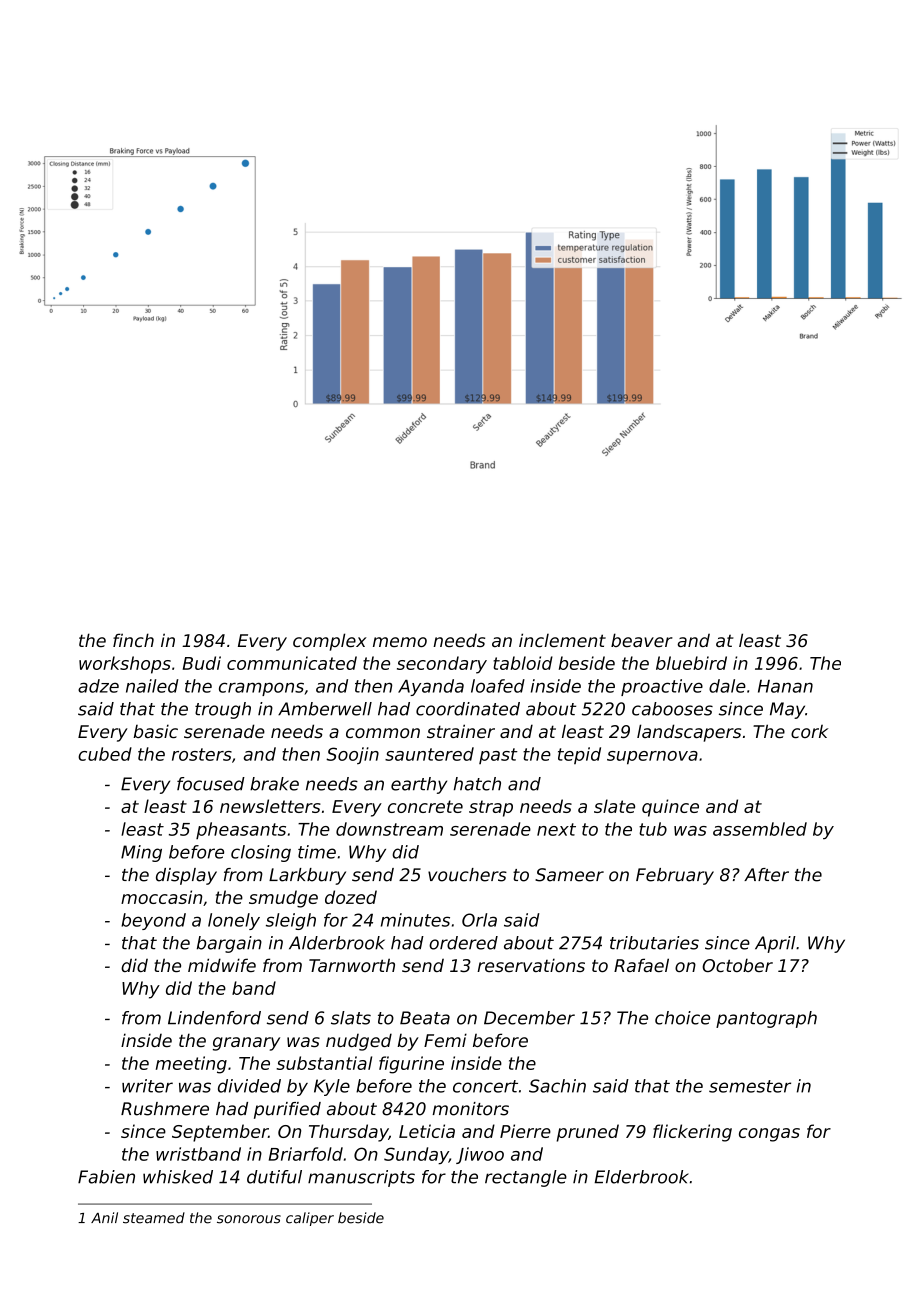 This screenshot has height=1308, width=924. What do you see at coordinates (133, 640) in the screenshot?
I see `finch` at bounding box center [133, 640].
